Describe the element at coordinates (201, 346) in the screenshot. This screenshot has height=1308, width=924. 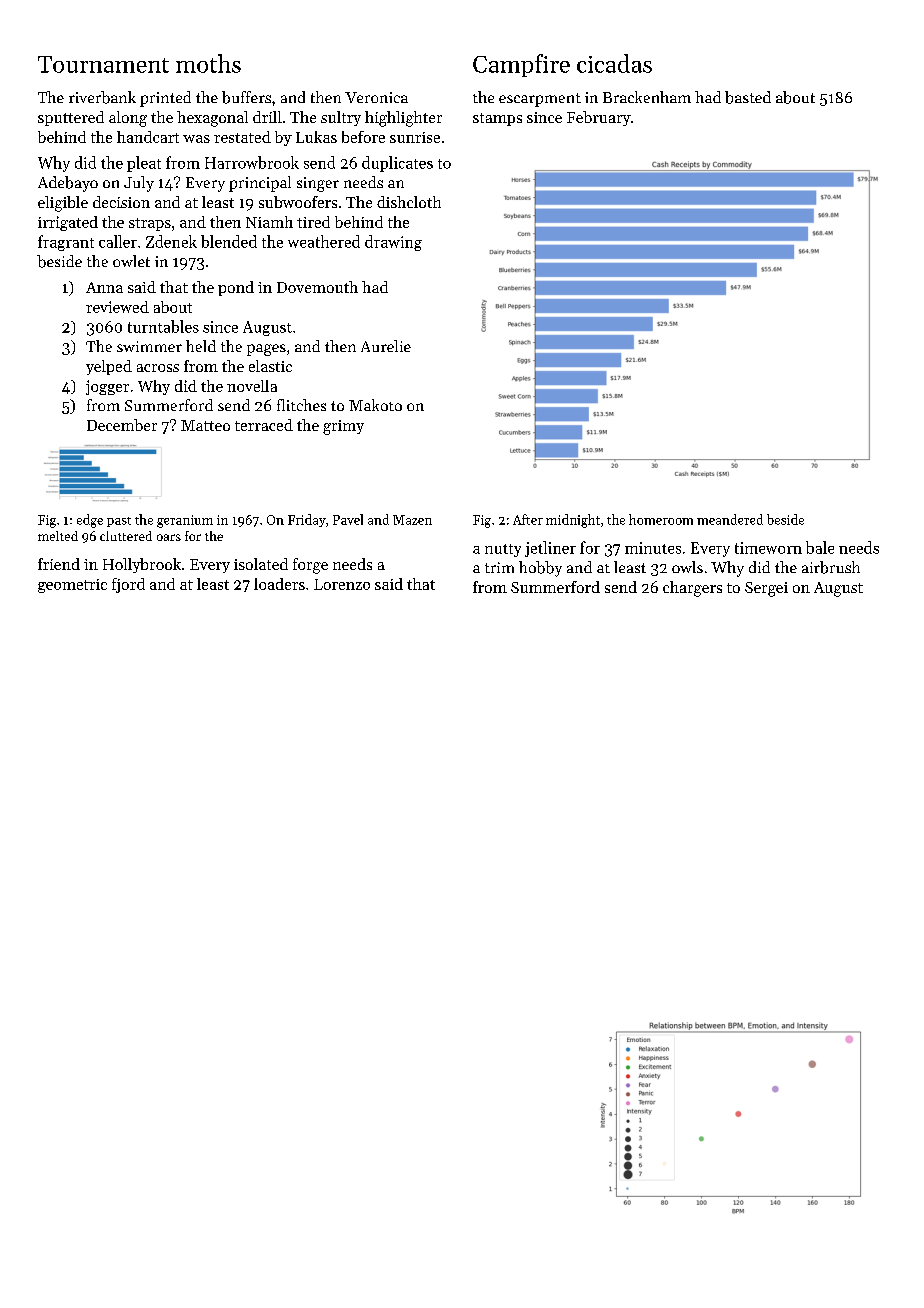
I see `held` at that location.
